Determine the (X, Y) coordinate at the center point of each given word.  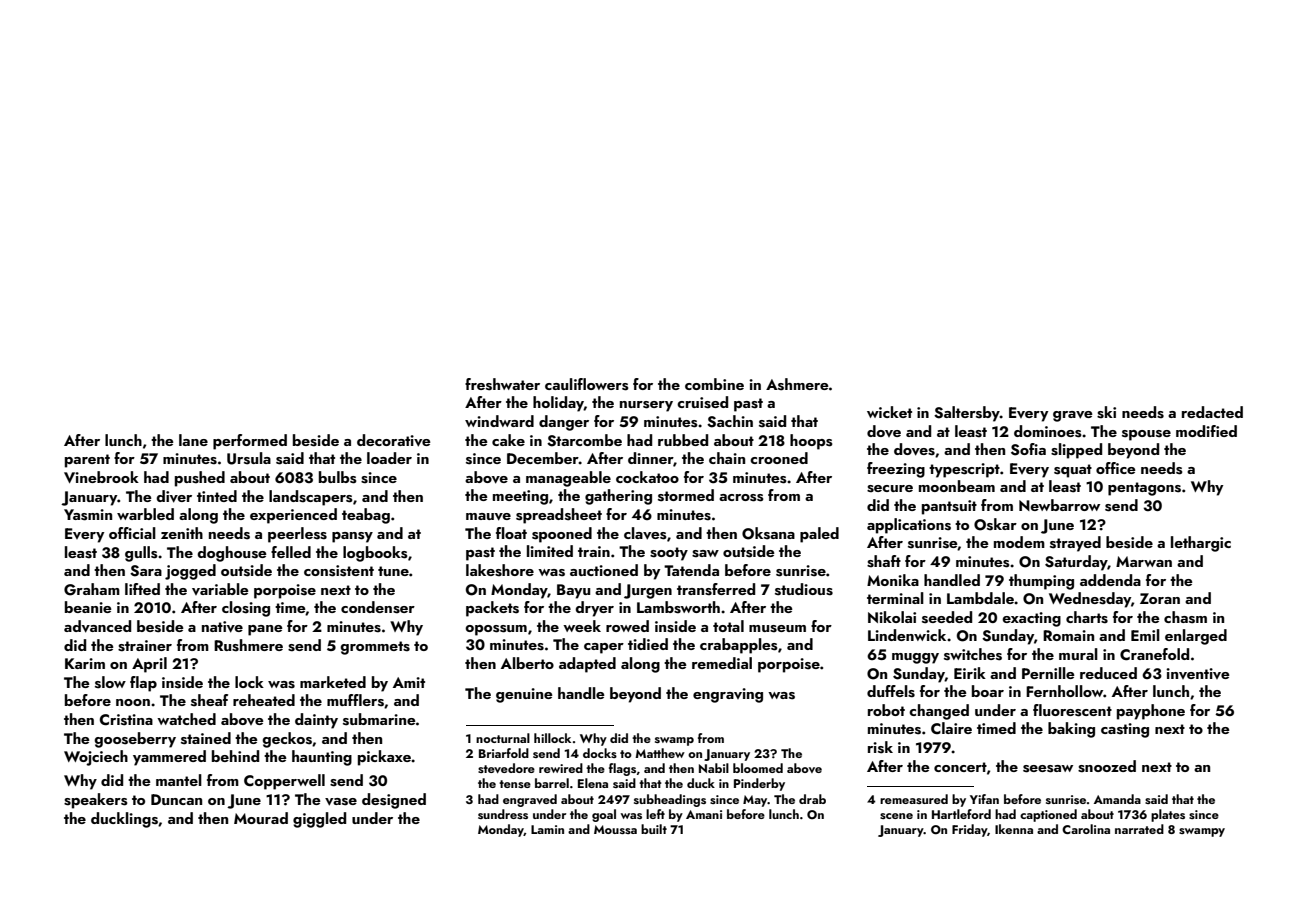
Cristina (126, 720)
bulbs (338, 477)
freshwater (502, 384)
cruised (702, 402)
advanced (97, 626)
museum (777, 629)
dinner (650, 458)
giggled (319, 820)
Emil (1145, 635)
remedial (722, 663)
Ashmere (797, 384)
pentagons (1144, 489)
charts (1087, 617)
